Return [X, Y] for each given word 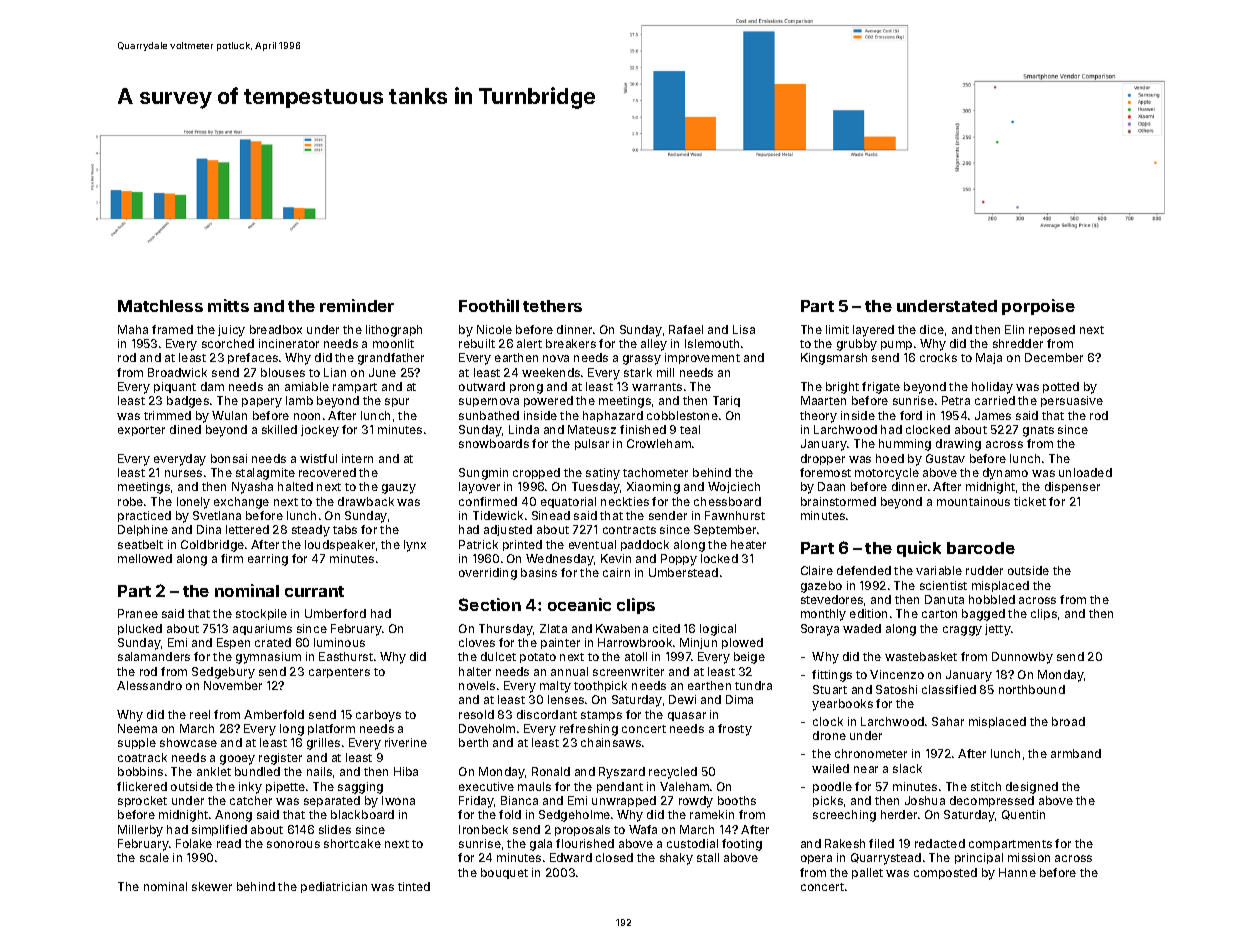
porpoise [1038, 307]
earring [268, 560]
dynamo [1005, 474]
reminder [357, 305]
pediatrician [334, 887]
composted [945, 873]
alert [529, 343]
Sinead [551, 515]
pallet [867, 873]
